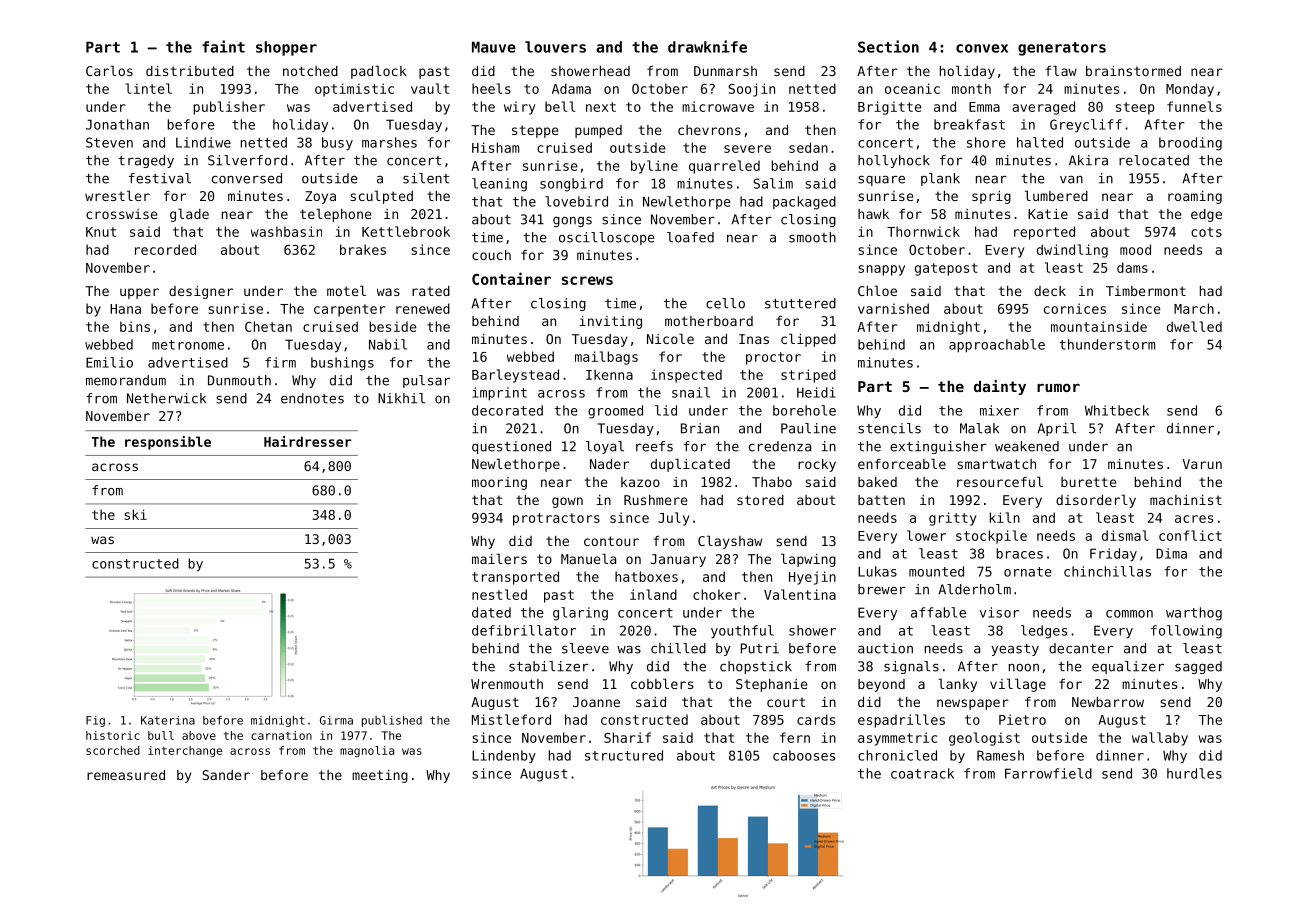  Describe the element at coordinates (1194, 773) in the screenshot. I see `hurdles` at that location.
